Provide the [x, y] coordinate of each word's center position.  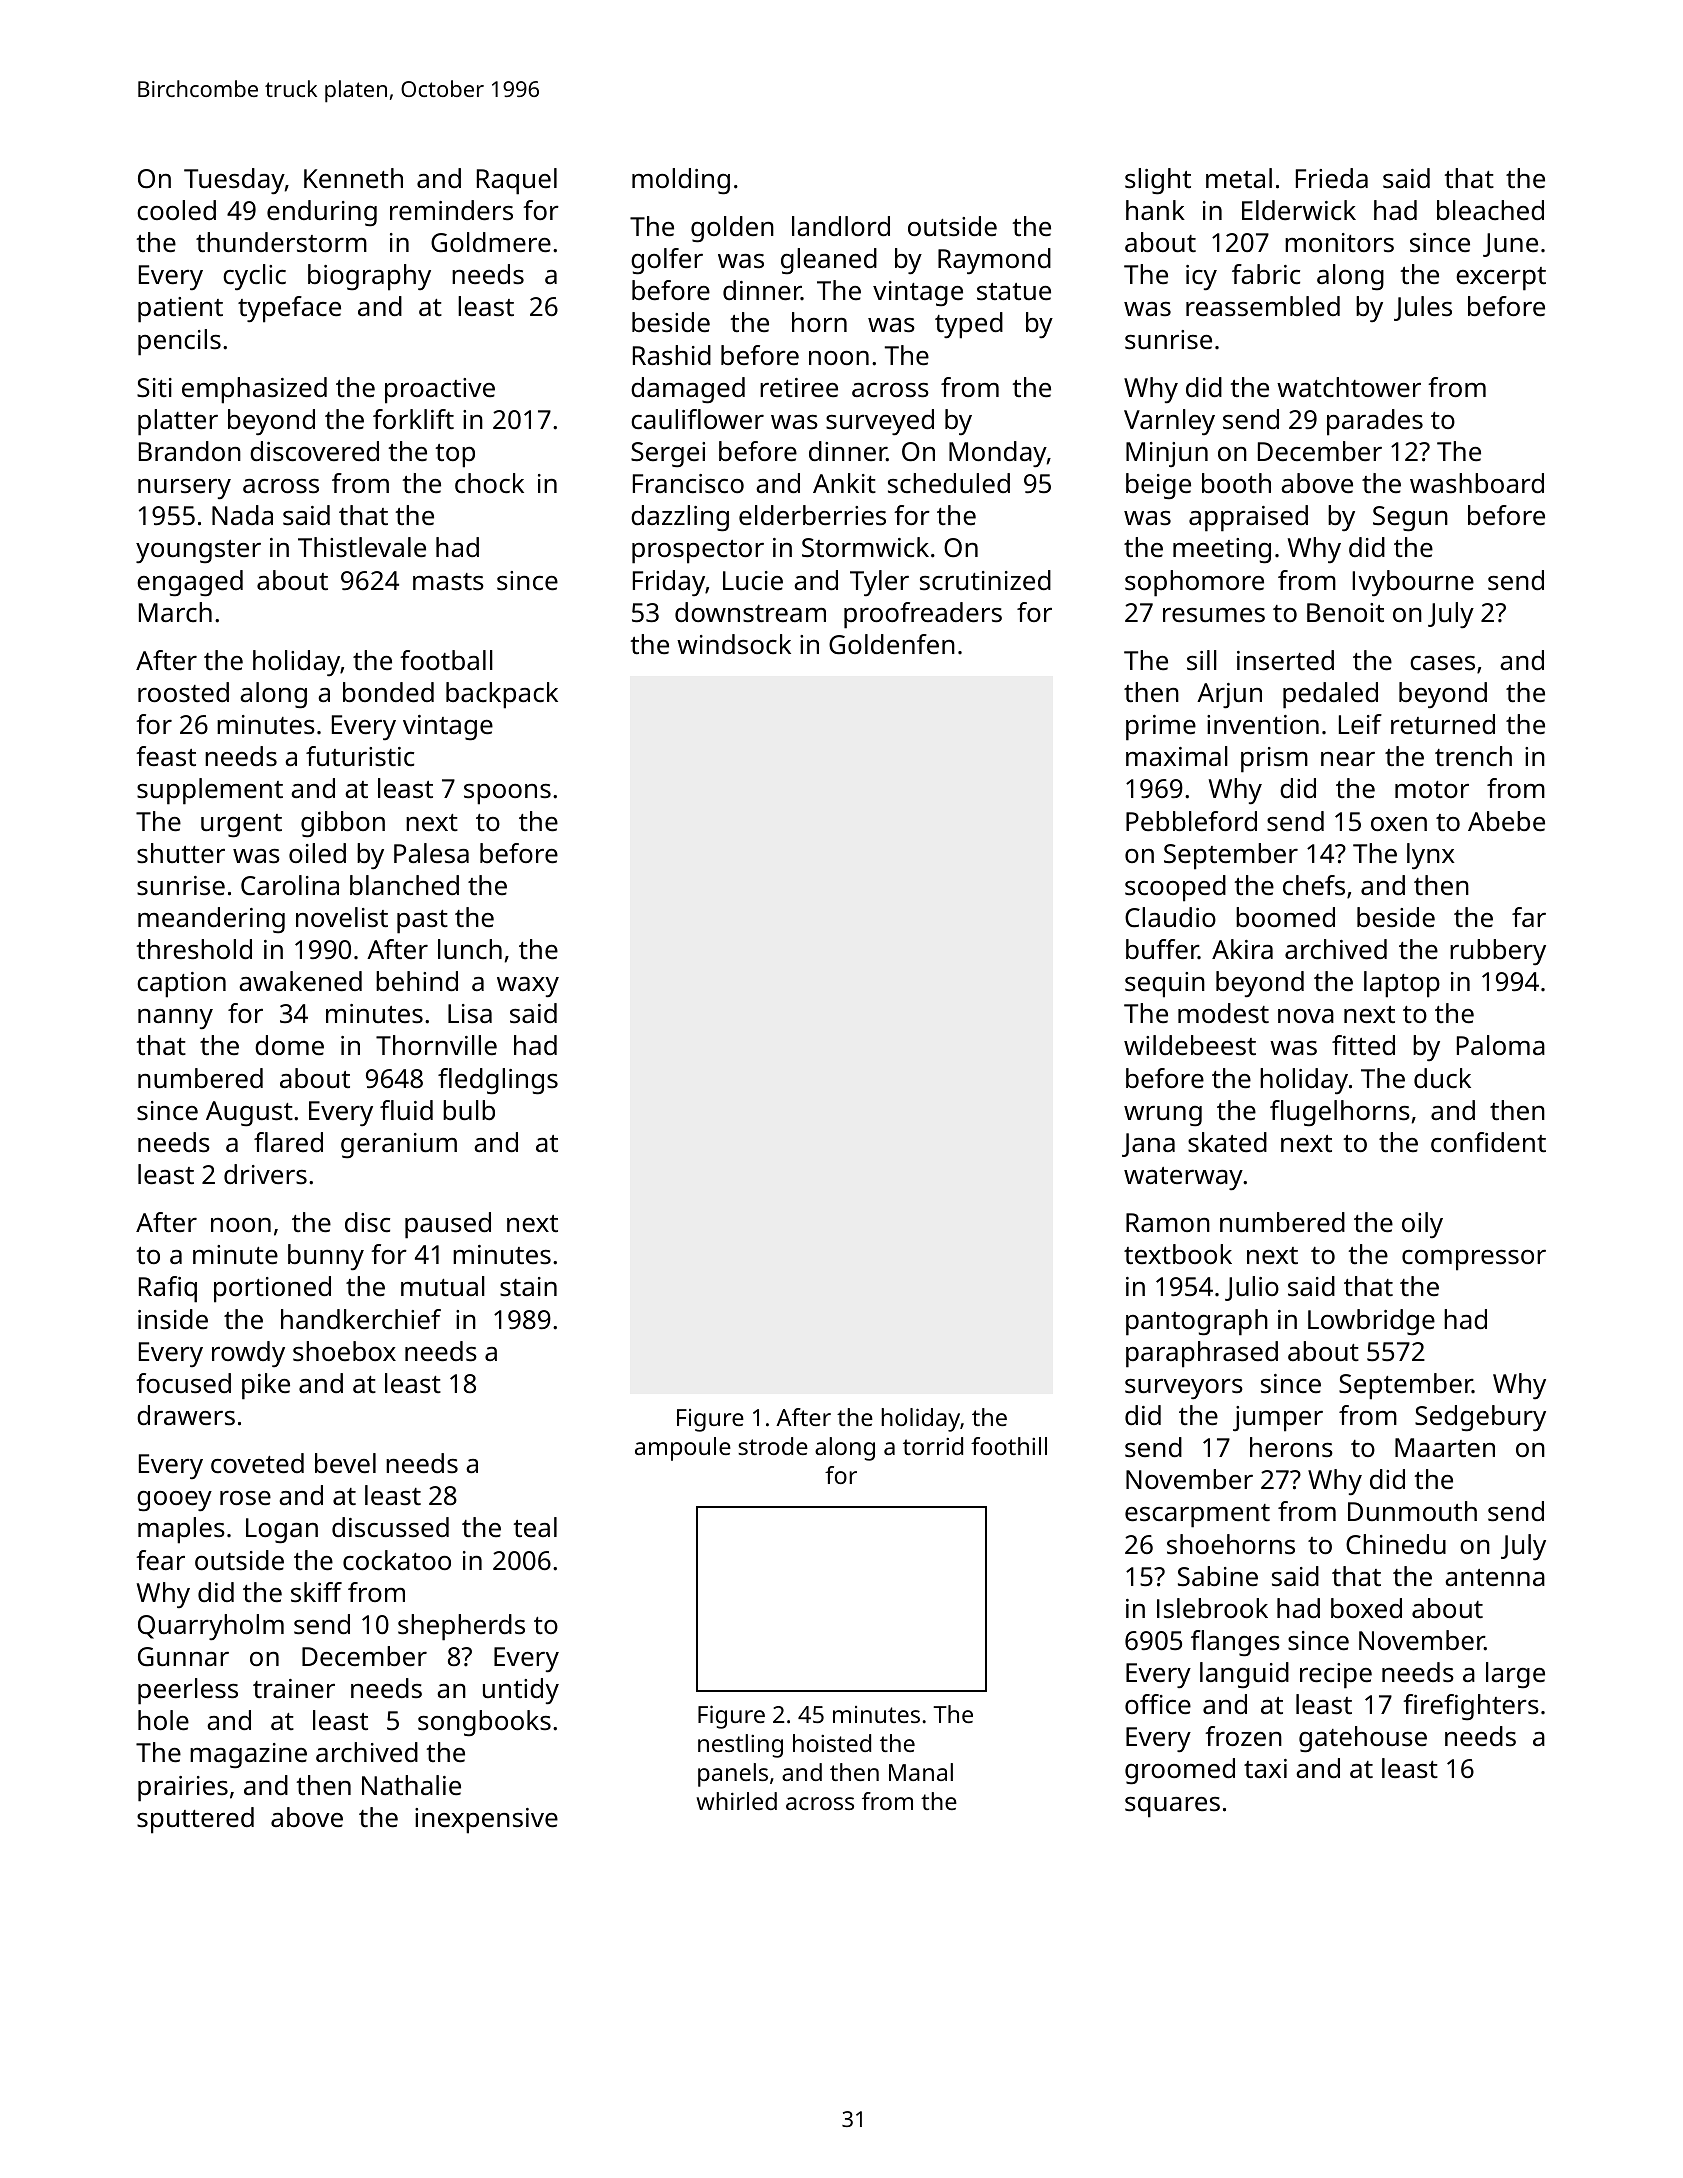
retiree [799, 388]
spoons [507, 794]
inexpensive [486, 1821]
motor [1432, 789]
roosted [183, 692]
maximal [1177, 756]
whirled [736, 1801]
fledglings [498, 1081]
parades [1375, 422]
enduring [322, 213]
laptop [1402, 984]
